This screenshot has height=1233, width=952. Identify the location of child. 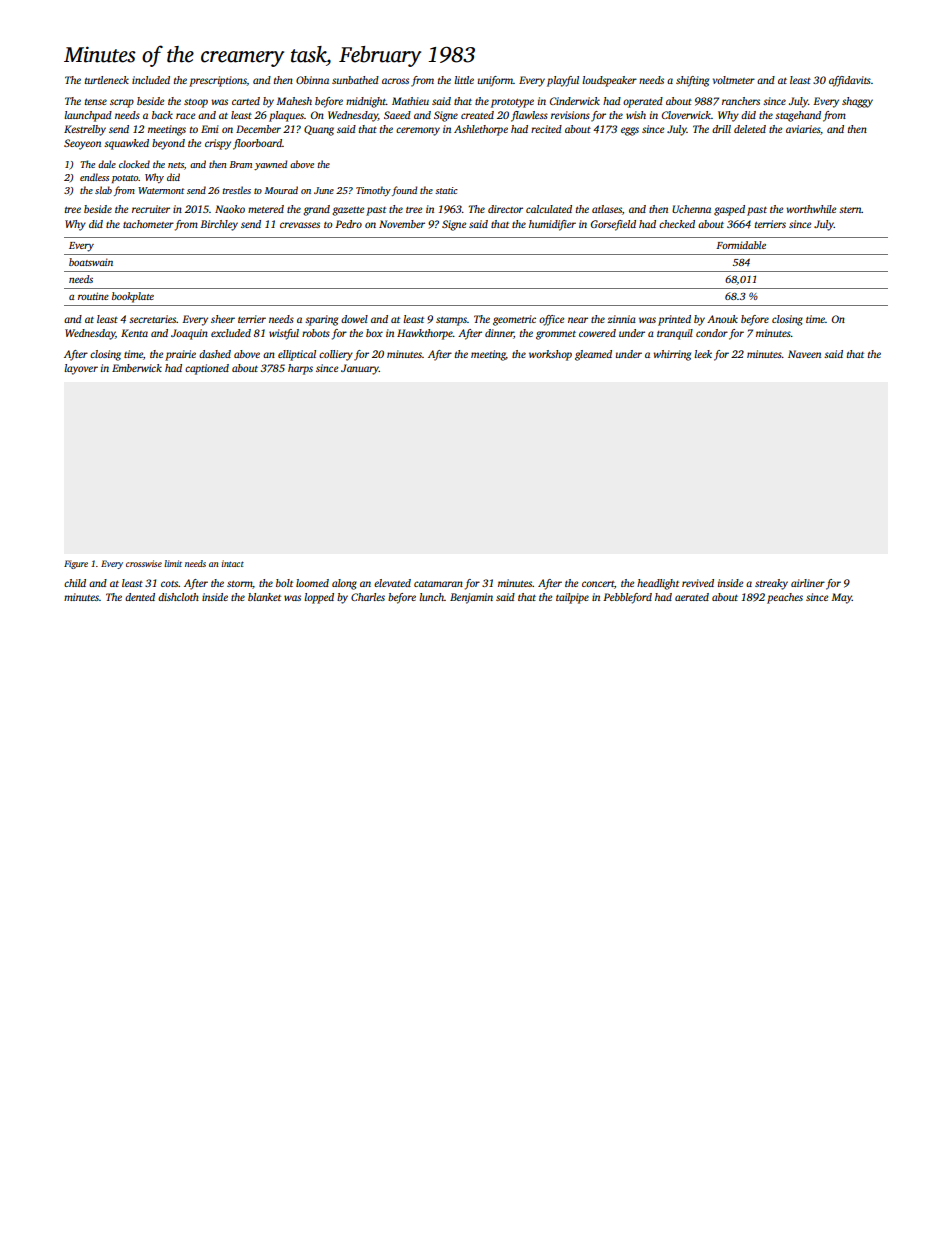
(75, 583).
